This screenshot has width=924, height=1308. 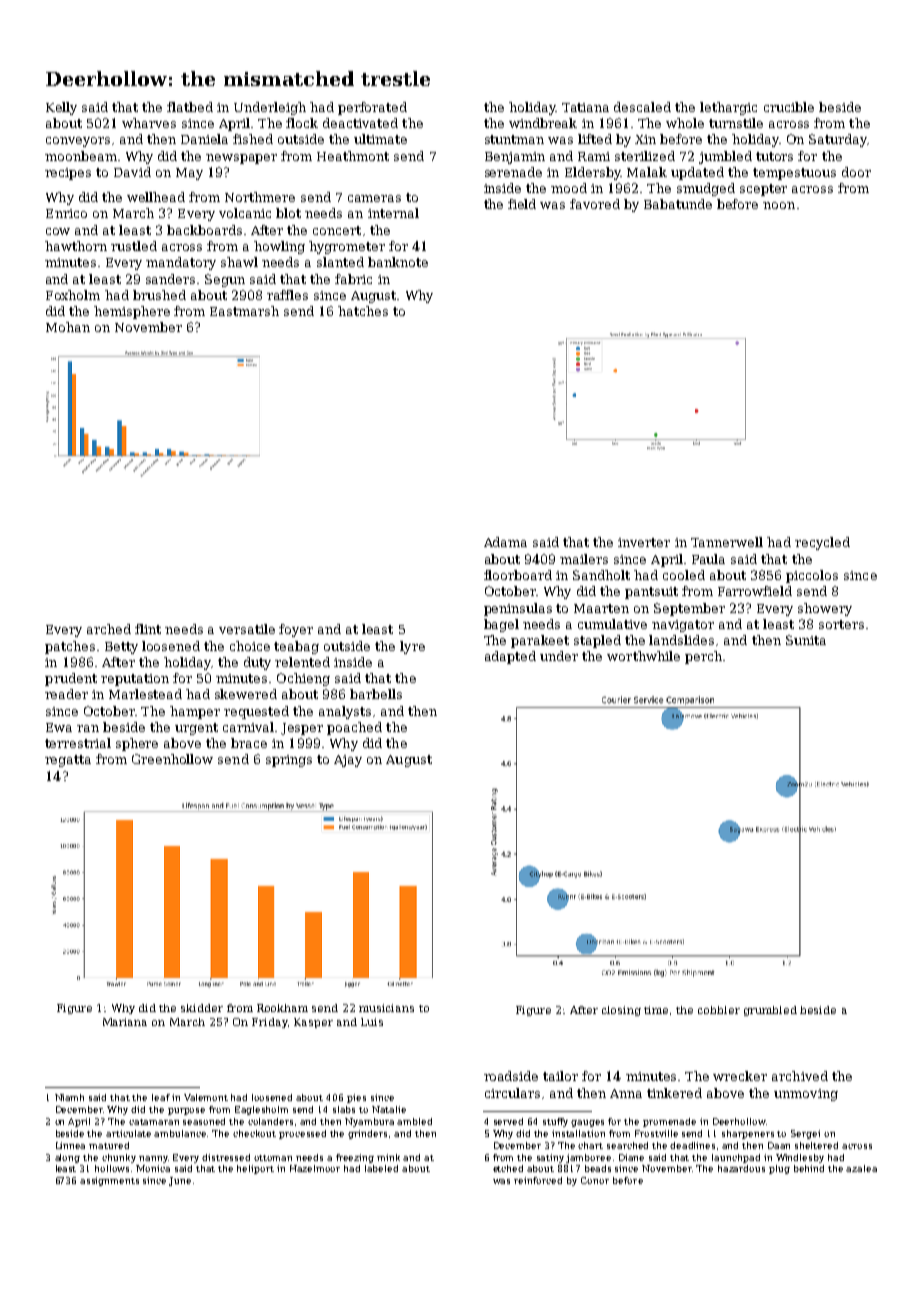 I want to click on sorters, so click(x=841, y=624).
